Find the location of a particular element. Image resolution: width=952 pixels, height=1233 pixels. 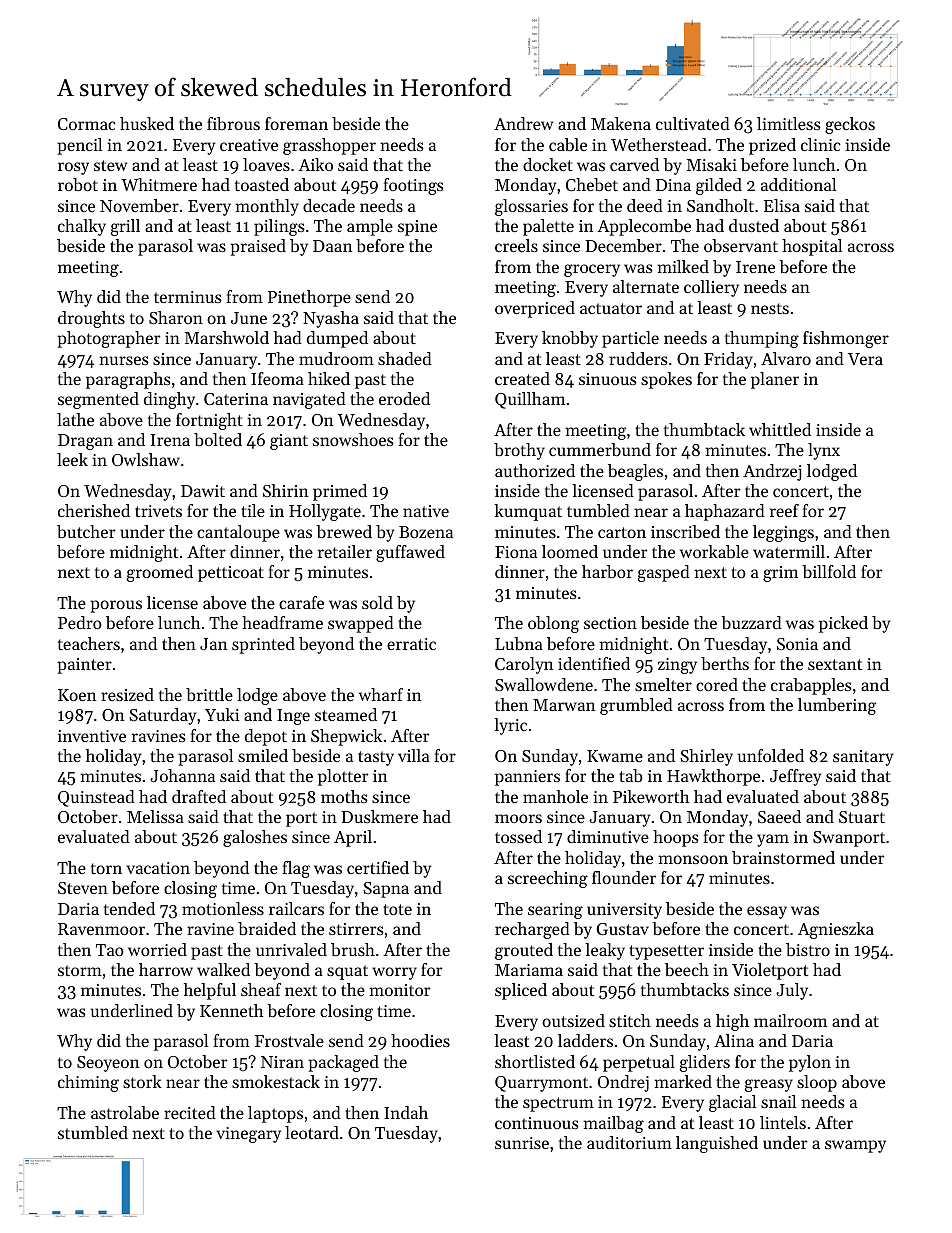

buzzard is located at coordinates (751, 622).
